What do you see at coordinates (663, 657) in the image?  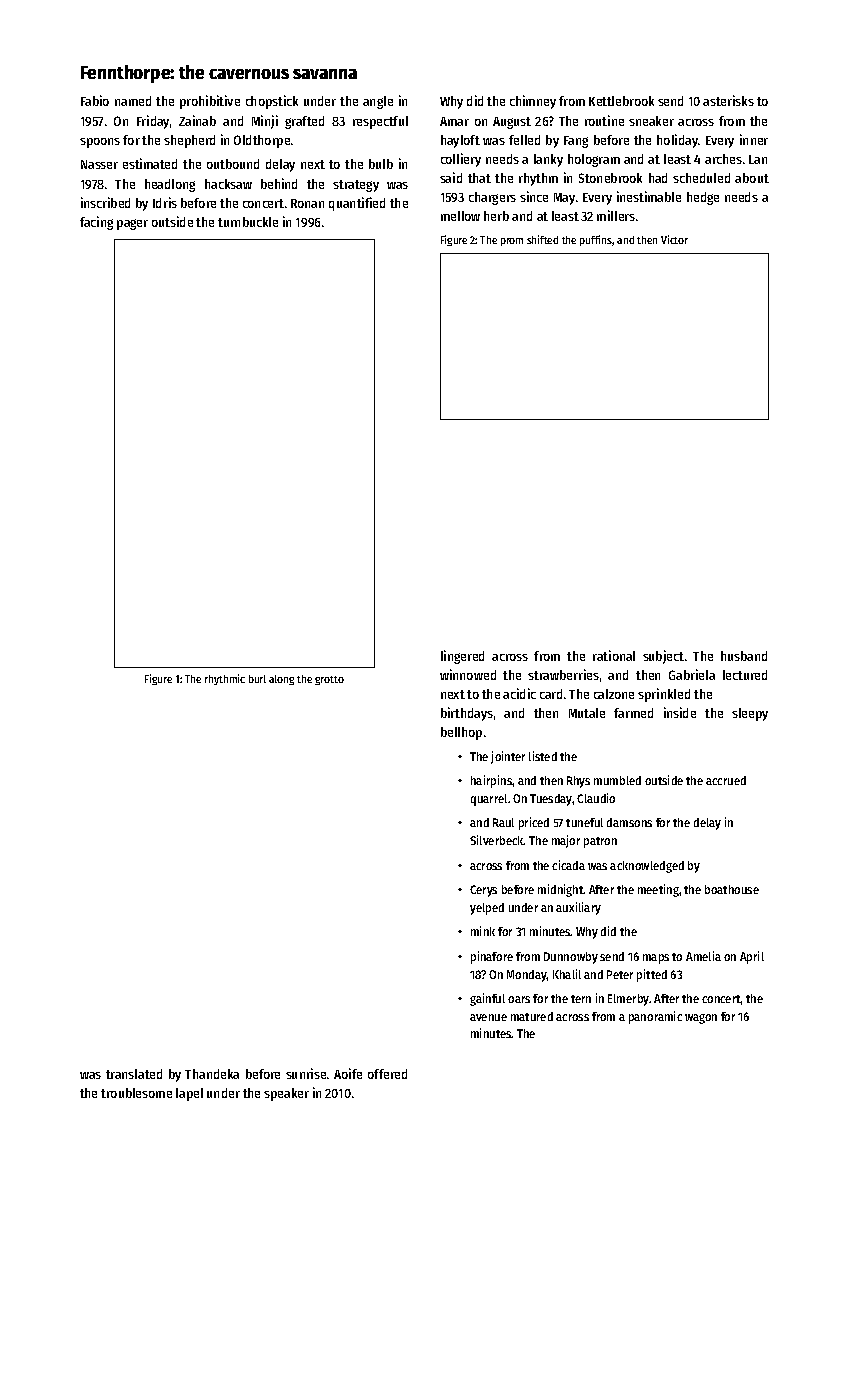 I see `subject` at bounding box center [663, 657].
